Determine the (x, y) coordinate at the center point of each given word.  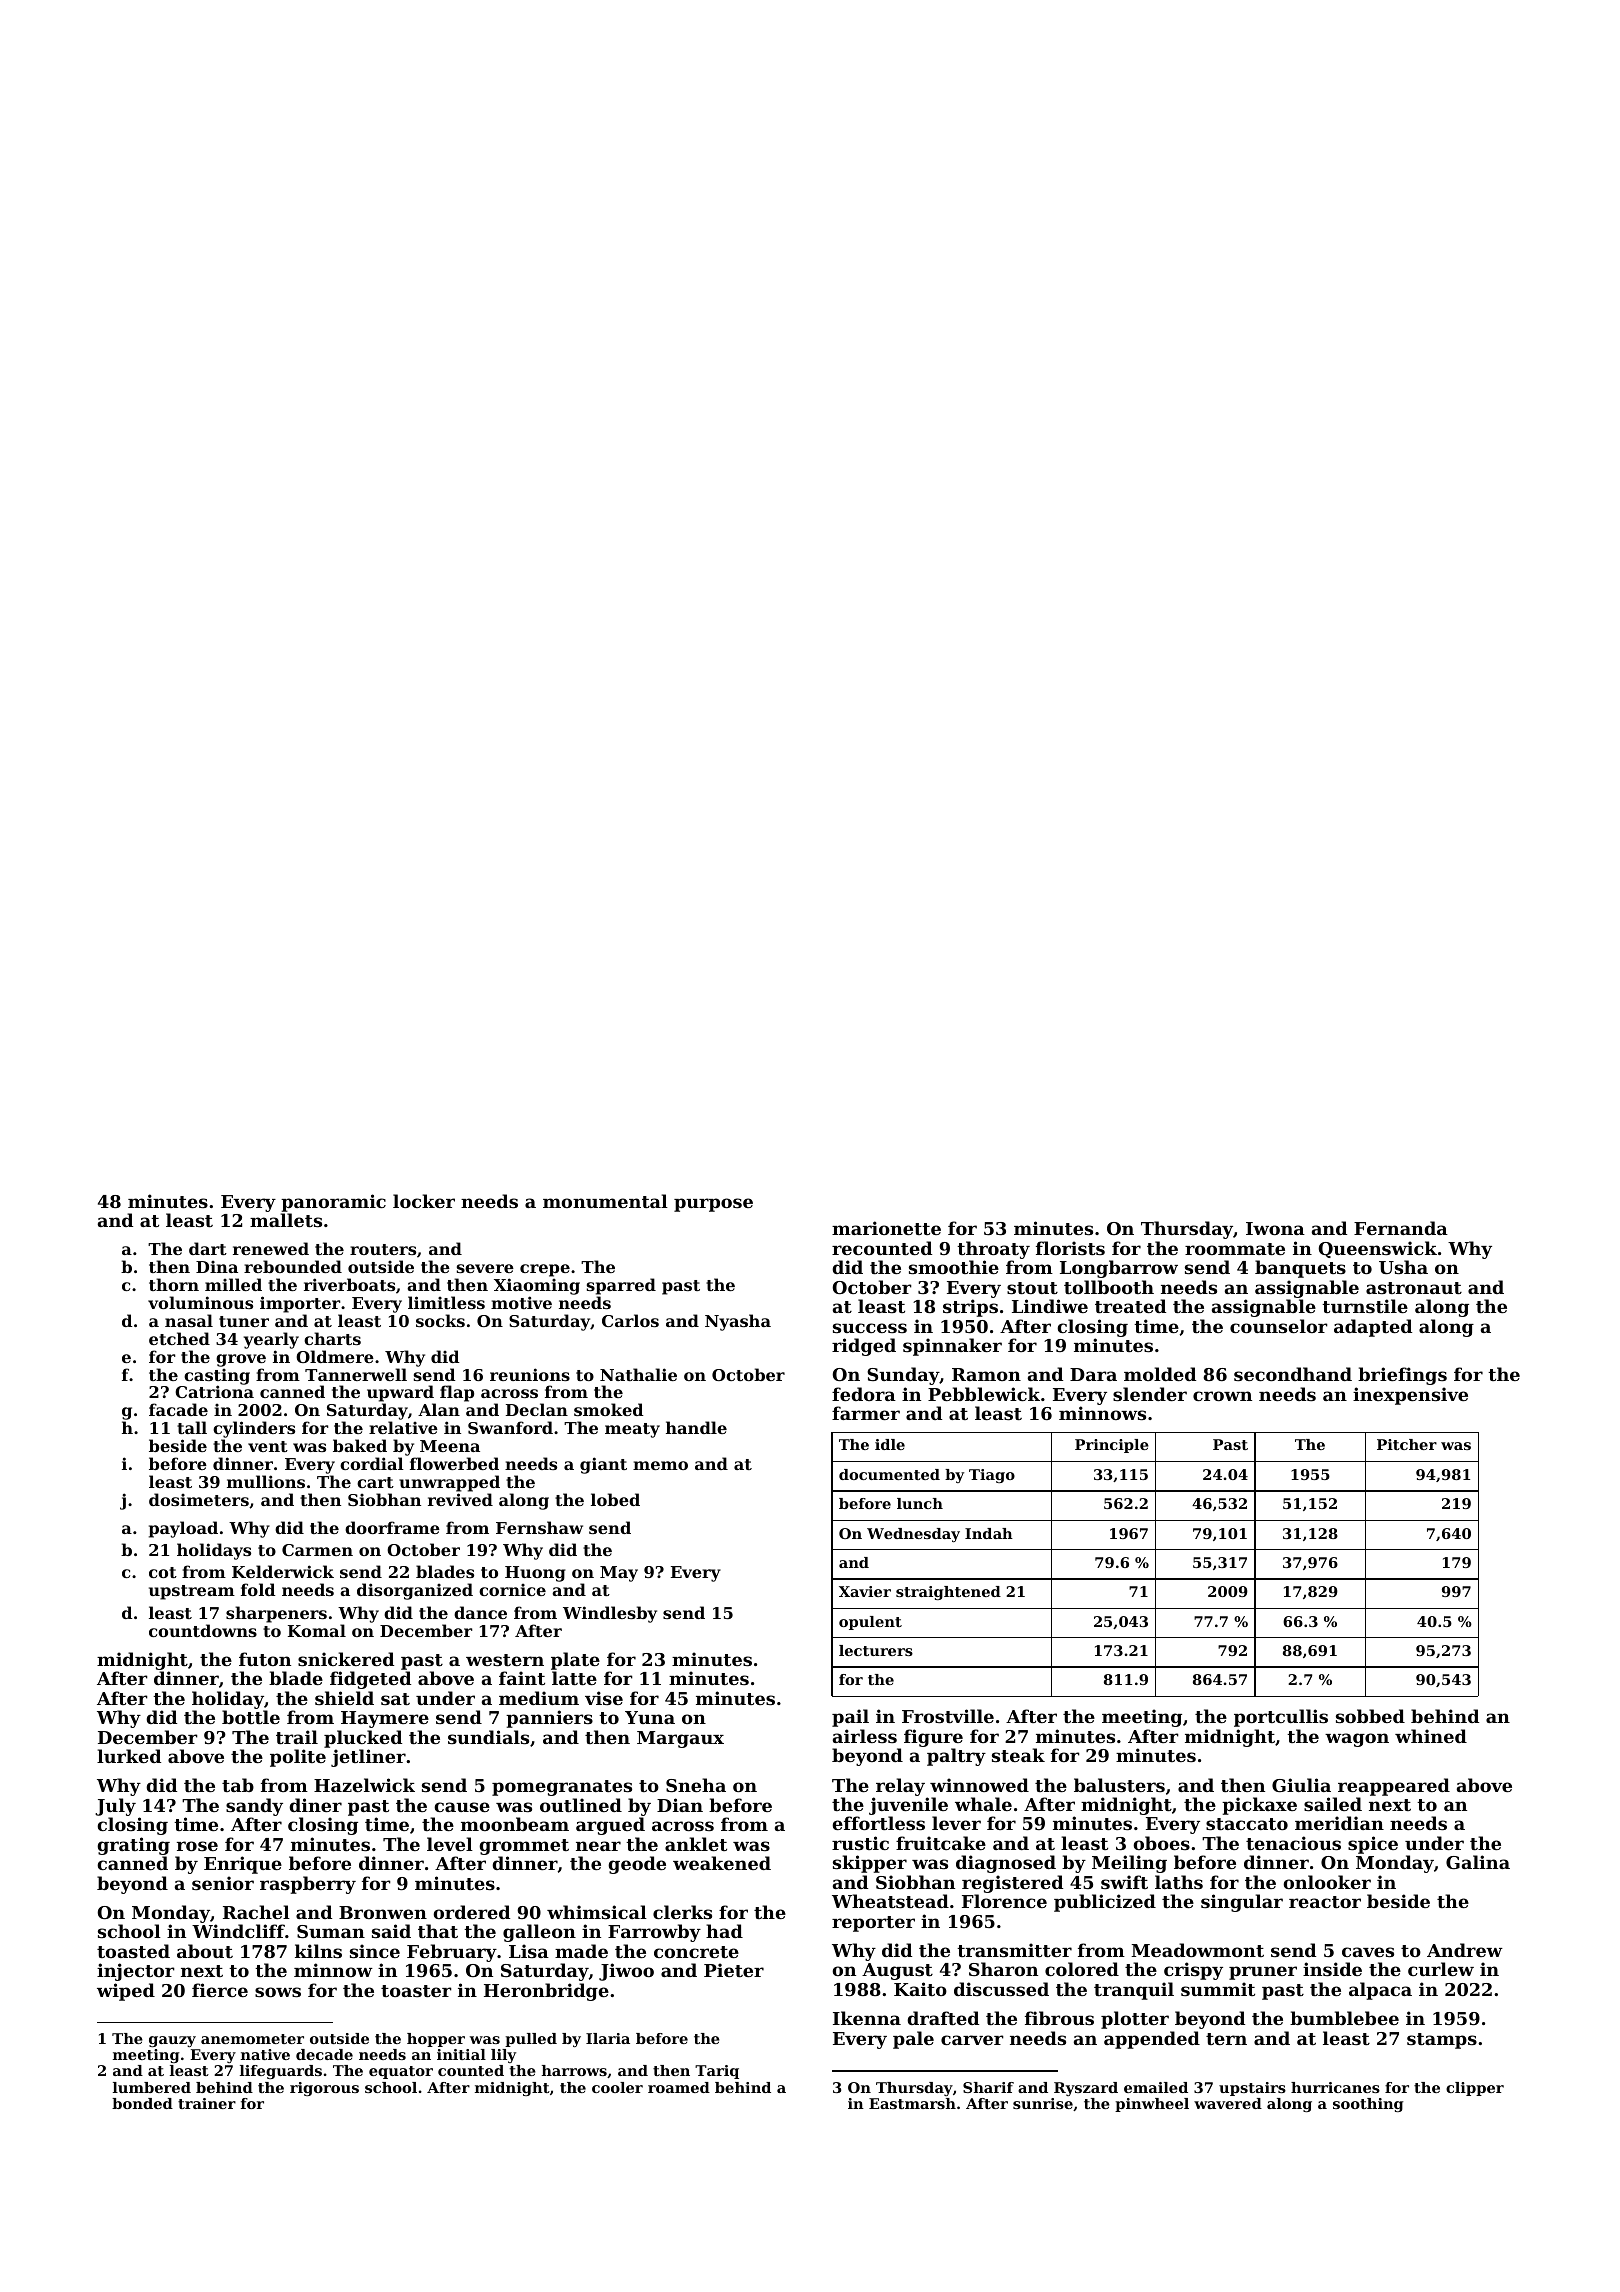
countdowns (203, 1630)
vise (604, 1698)
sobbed (1370, 1716)
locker (424, 1201)
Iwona (1275, 1228)
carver (972, 2040)
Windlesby (610, 1614)
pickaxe (1259, 1806)
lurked (129, 1756)
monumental (605, 1201)
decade (324, 2054)
